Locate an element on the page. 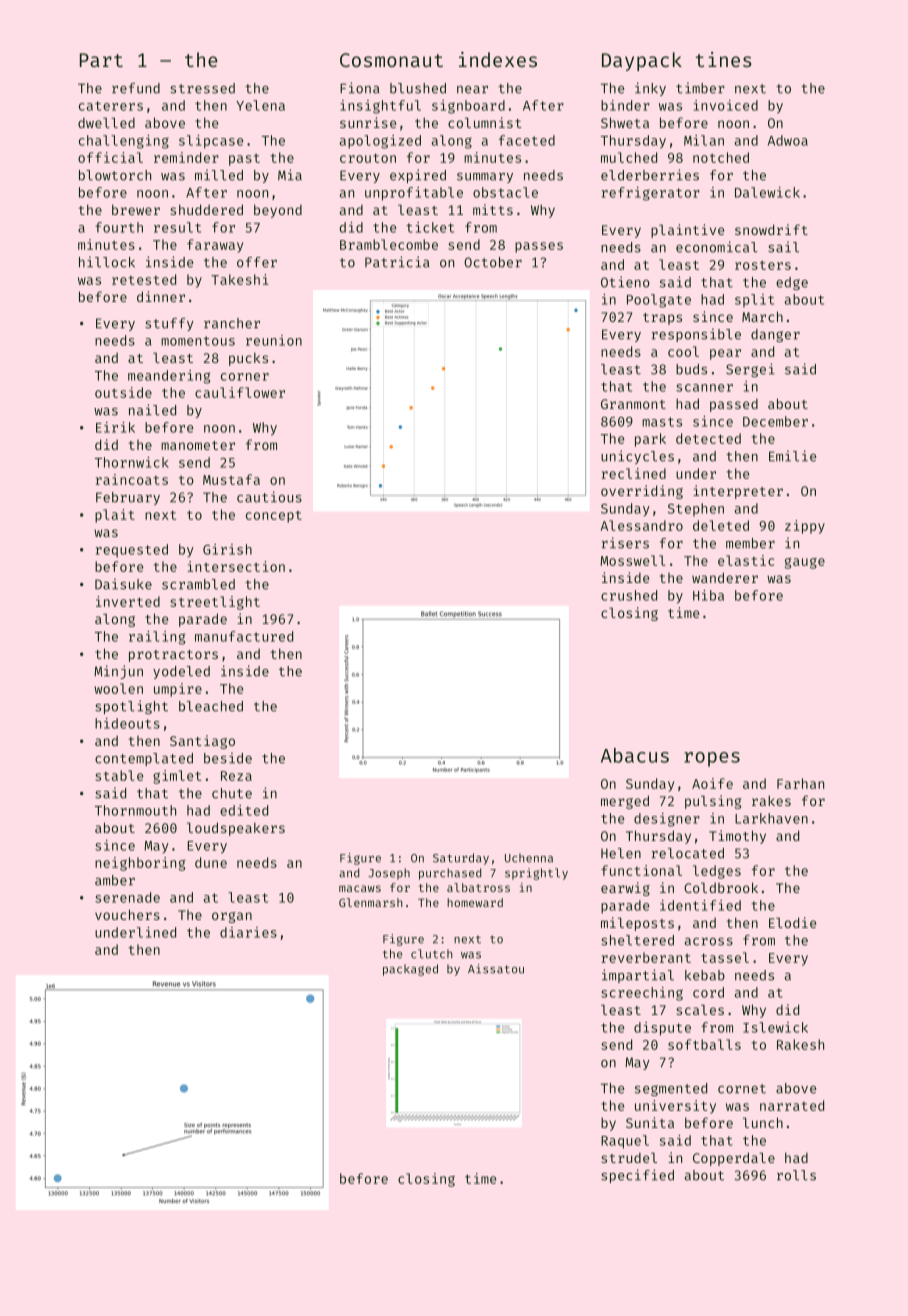 The height and width of the image is (1316, 908). Abacus is located at coordinates (635, 755).
